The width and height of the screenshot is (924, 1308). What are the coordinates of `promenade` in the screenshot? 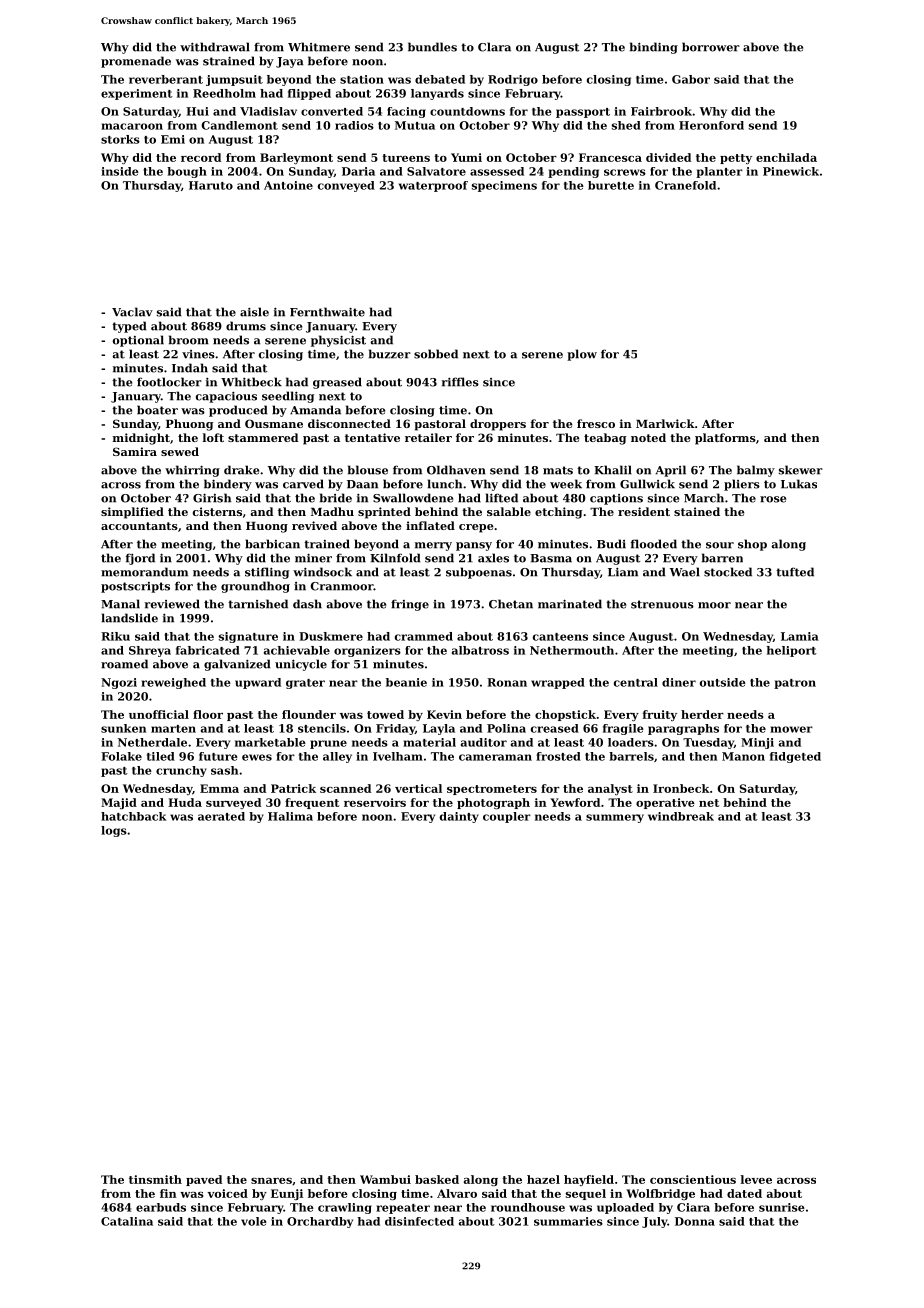 It's located at (136, 62).
